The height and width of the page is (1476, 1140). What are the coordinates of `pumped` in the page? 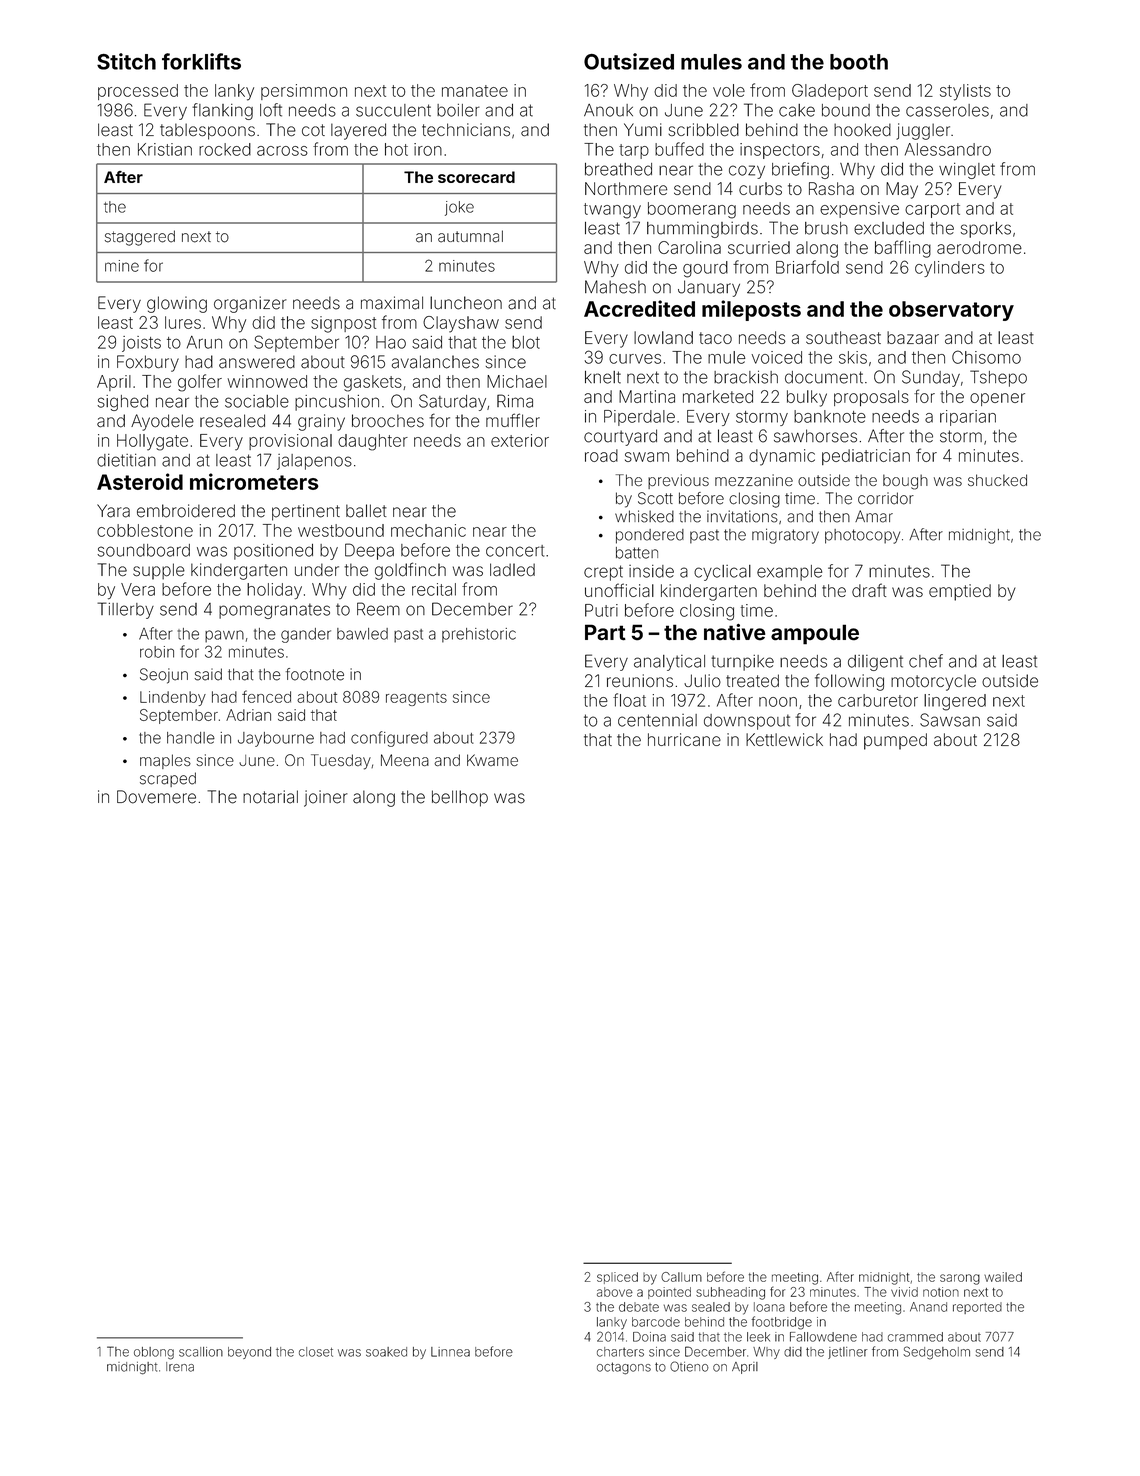 It's located at (895, 741).
